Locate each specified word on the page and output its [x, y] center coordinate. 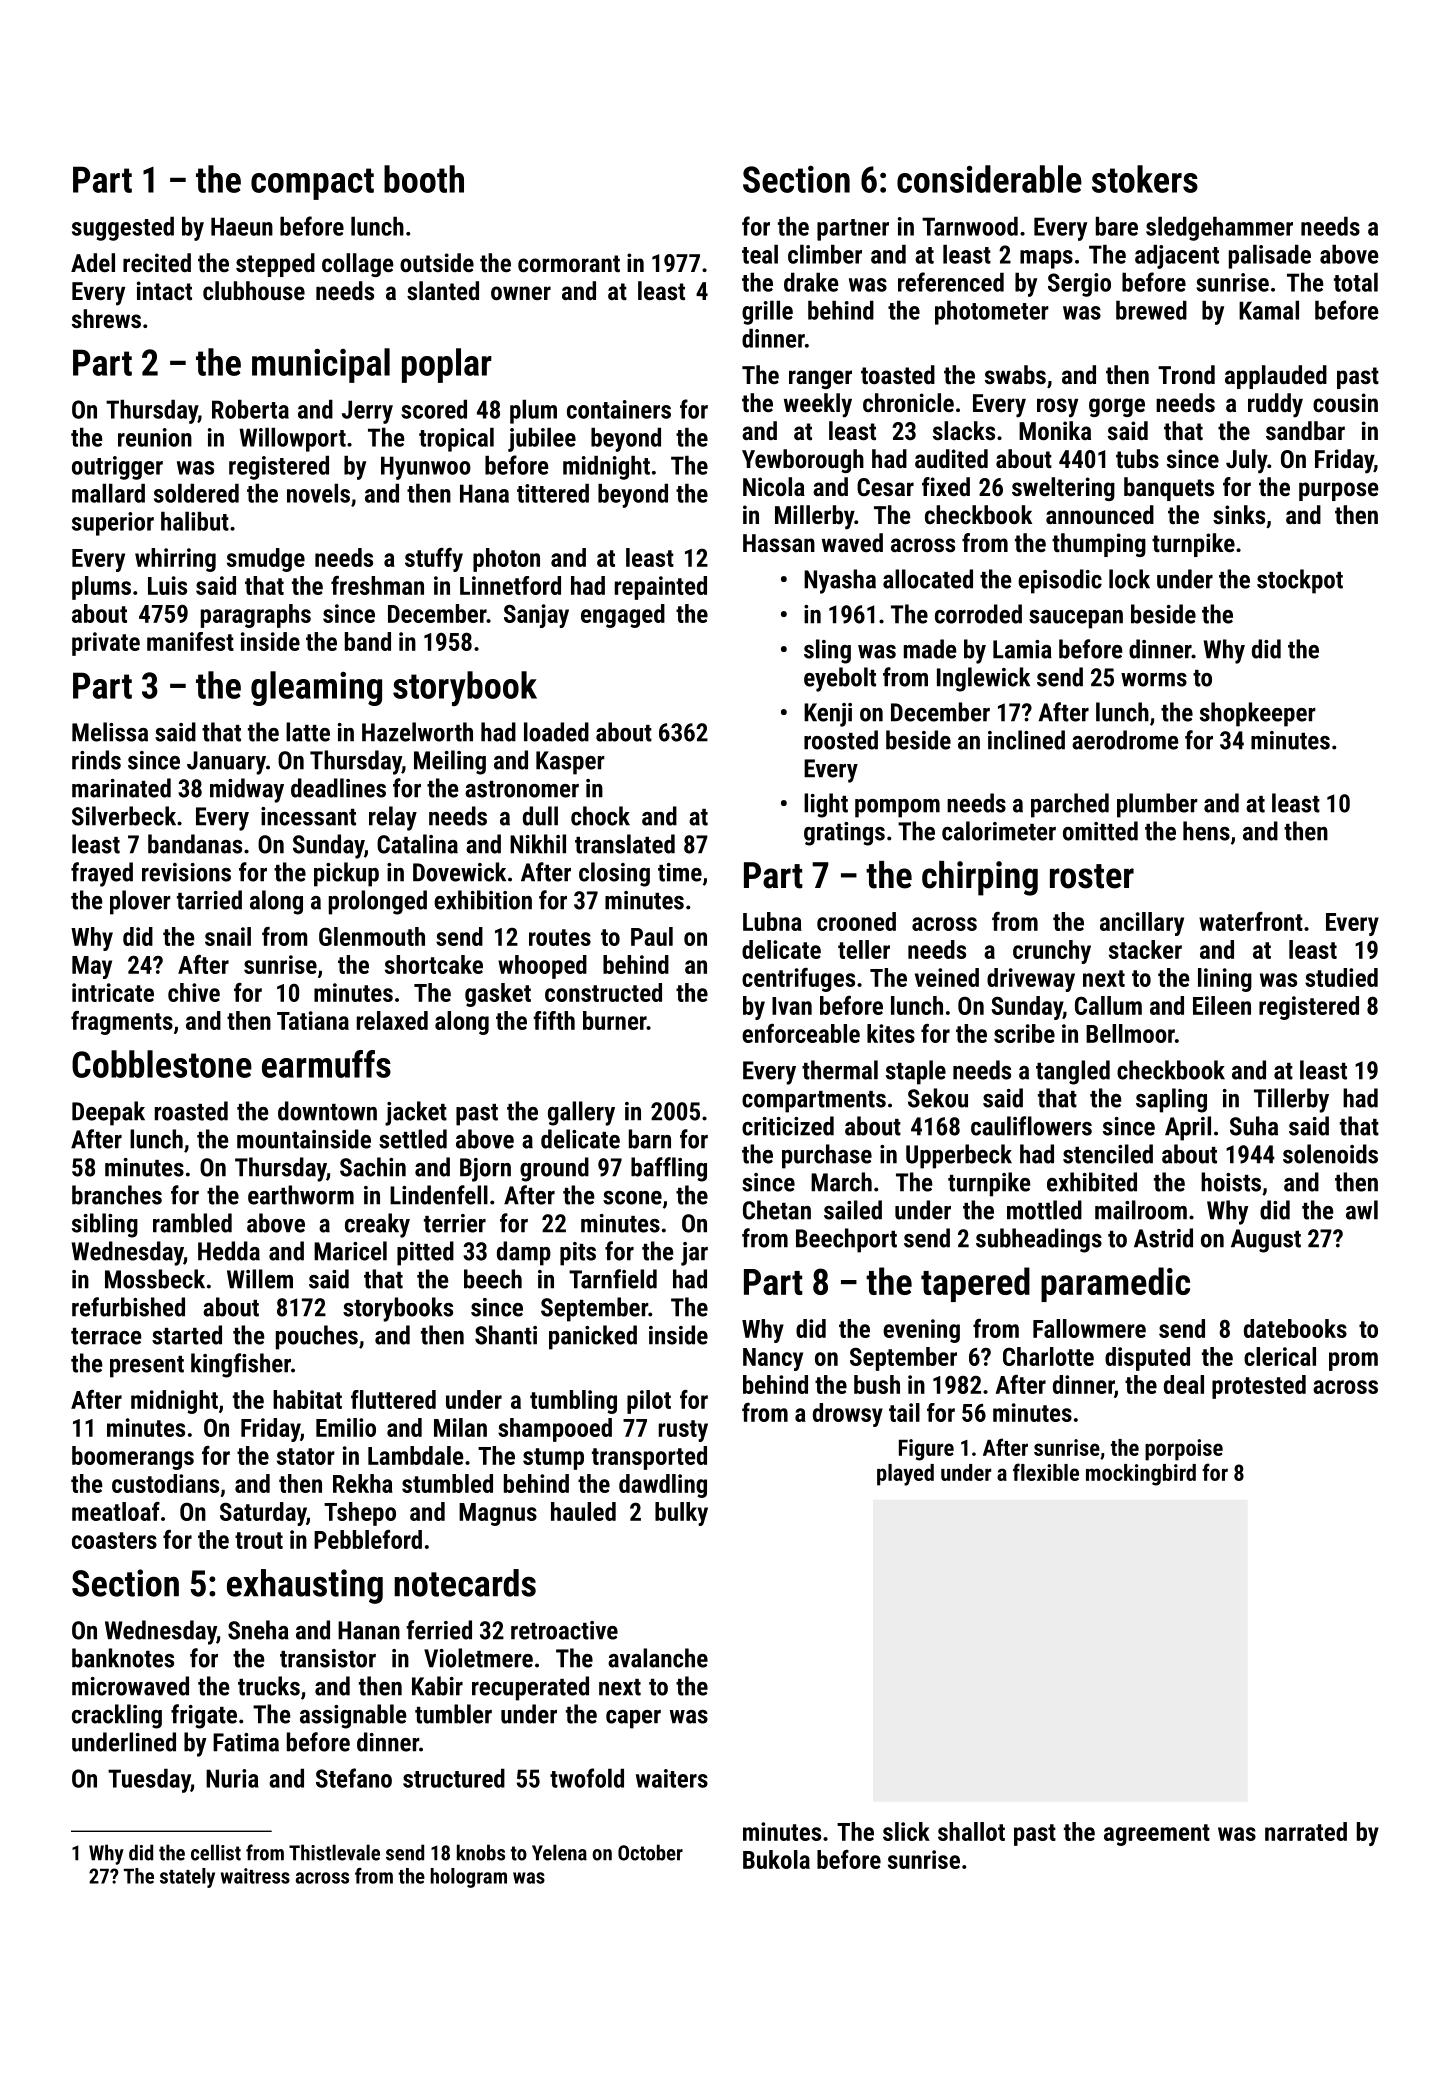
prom [1353, 1361]
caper [633, 1719]
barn [650, 1139]
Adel [93, 262]
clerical [1280, 1356]
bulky [681, 1514]
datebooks [1295, 1328]
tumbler [453, 1714]
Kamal [1269, 310]
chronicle [908, 402]
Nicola [774, 486]
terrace [106, 1336]
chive [194, 992]
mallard [108, 493]
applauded [1276, 377]
